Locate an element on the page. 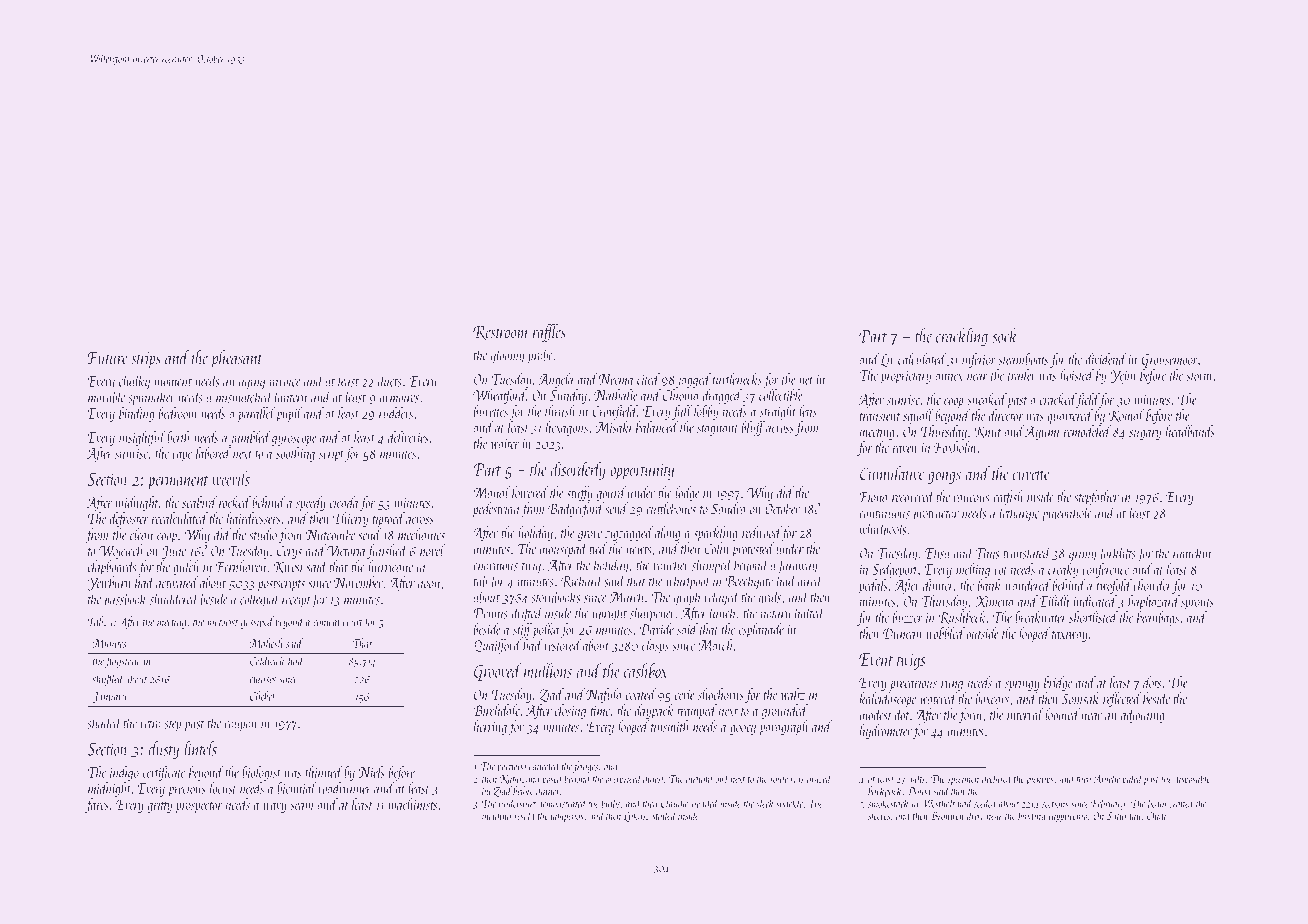 Image resolution: width=1308 pixels, height=924 pixels. shuffled is located at coordinates (108, 679).
